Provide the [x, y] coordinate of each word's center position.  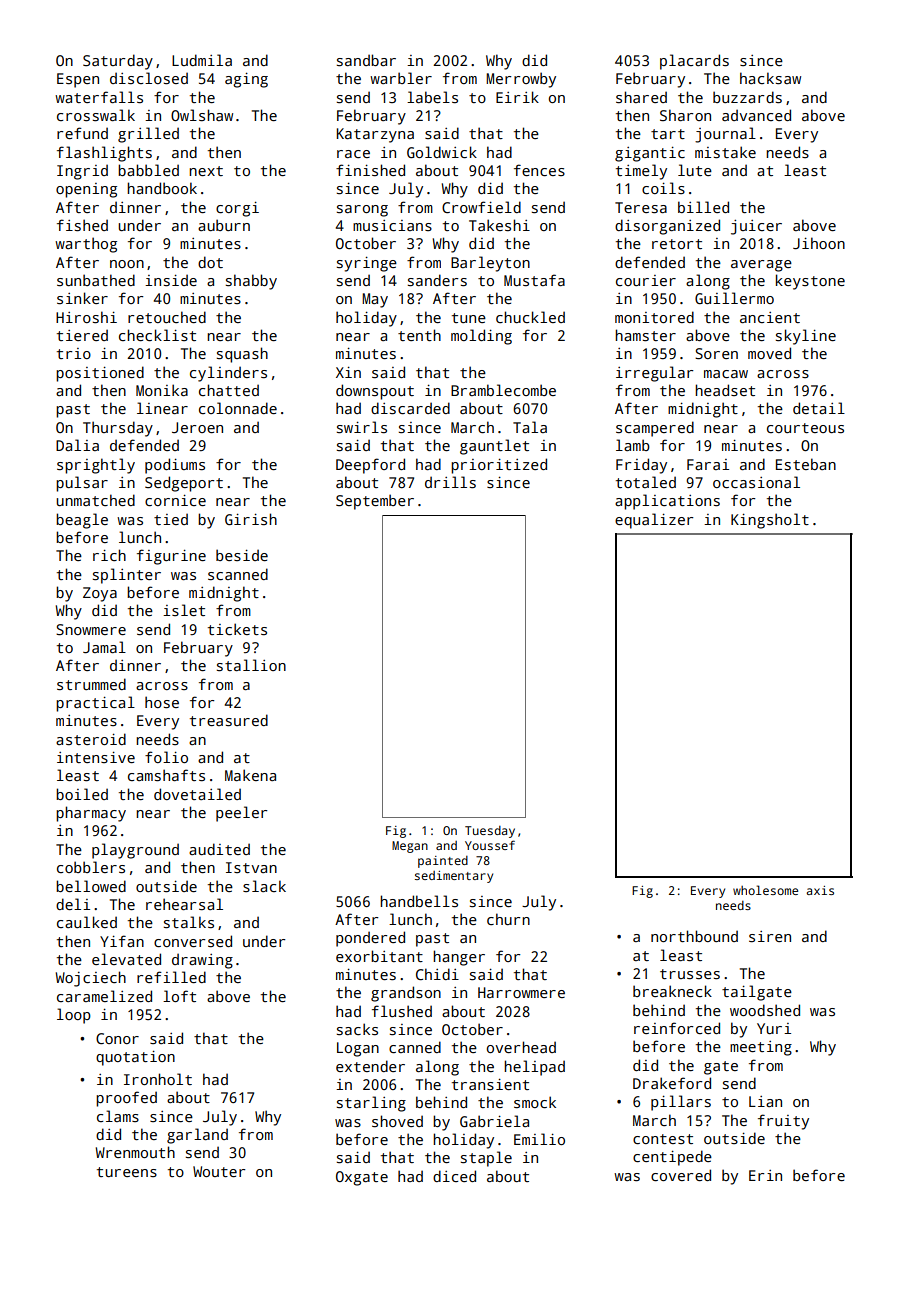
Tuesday [490, 832]
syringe [367, 264]
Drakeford [672, 1083]
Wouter [219, 1171]
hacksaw [770, 78]
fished [82, 225]
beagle [82, 521]
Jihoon [819, 243]
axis [820, 890]
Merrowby [521, 80]
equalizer [654, 521]
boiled [82, 794]
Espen [78, 80]
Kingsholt [770, 521]
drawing [202, 961]
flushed [402, 1011]
